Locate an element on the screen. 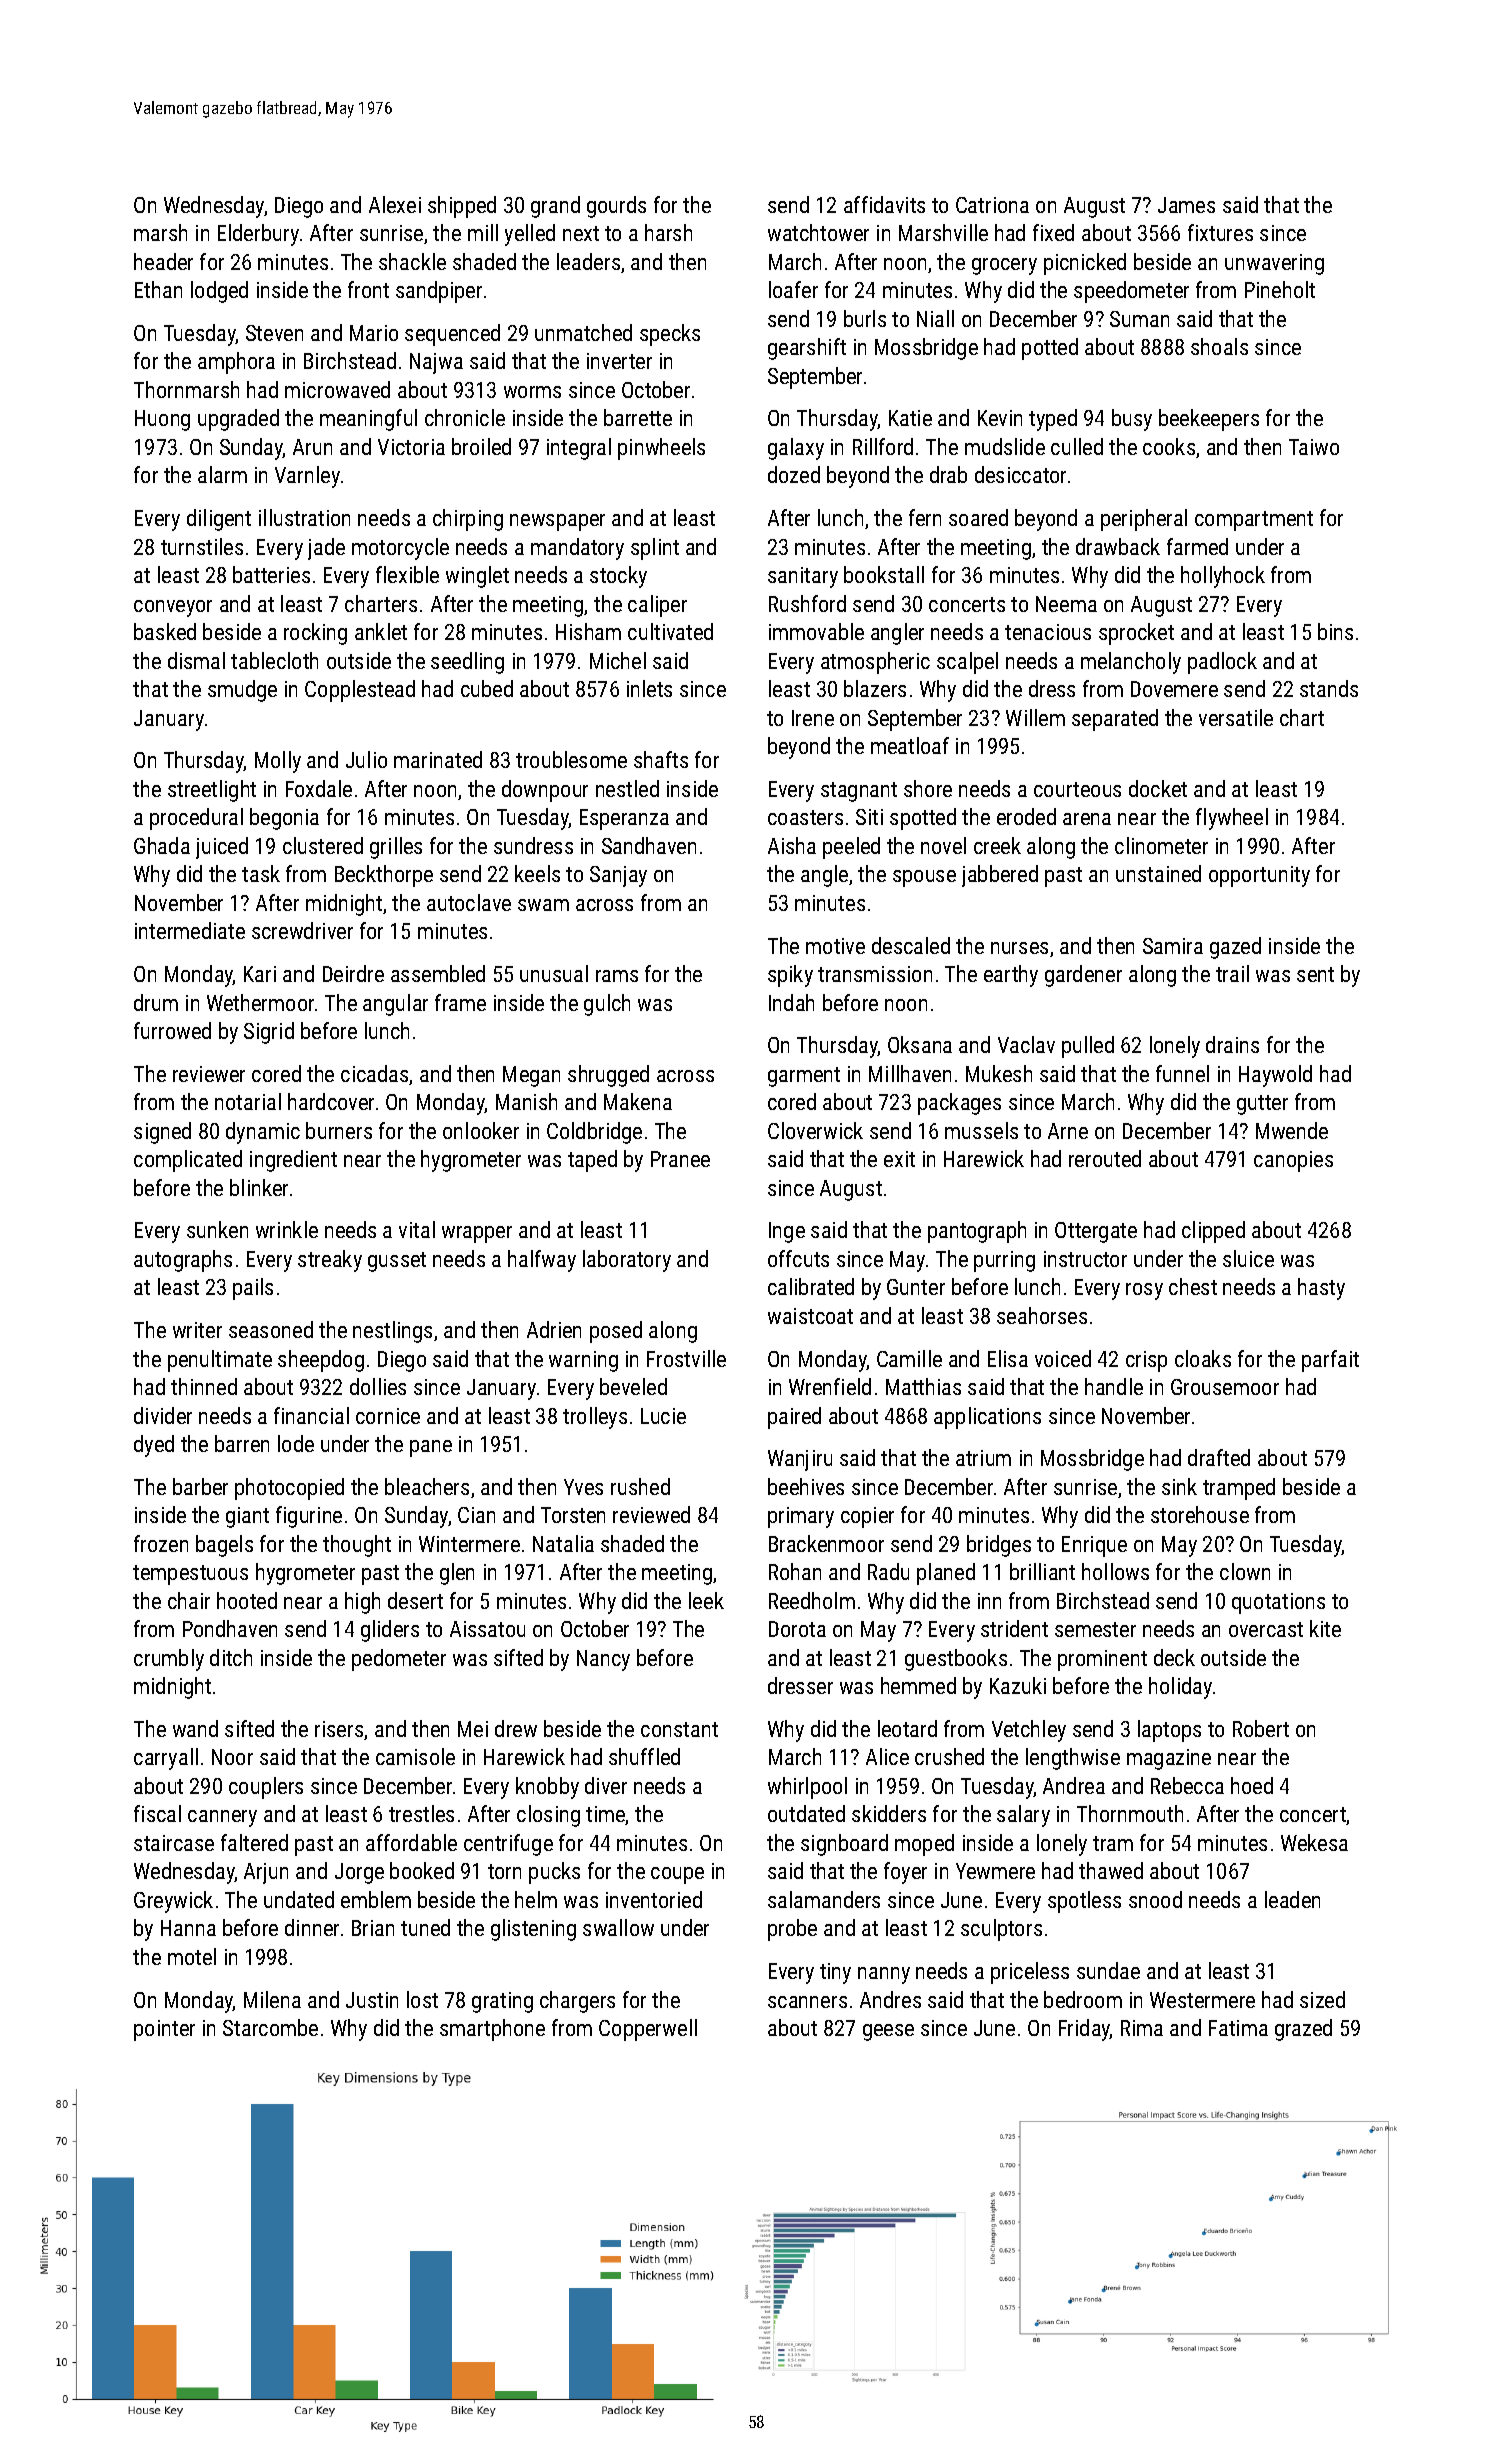 The image size is (1496, 2464). shoals is located at coordinates (1219, 346).
